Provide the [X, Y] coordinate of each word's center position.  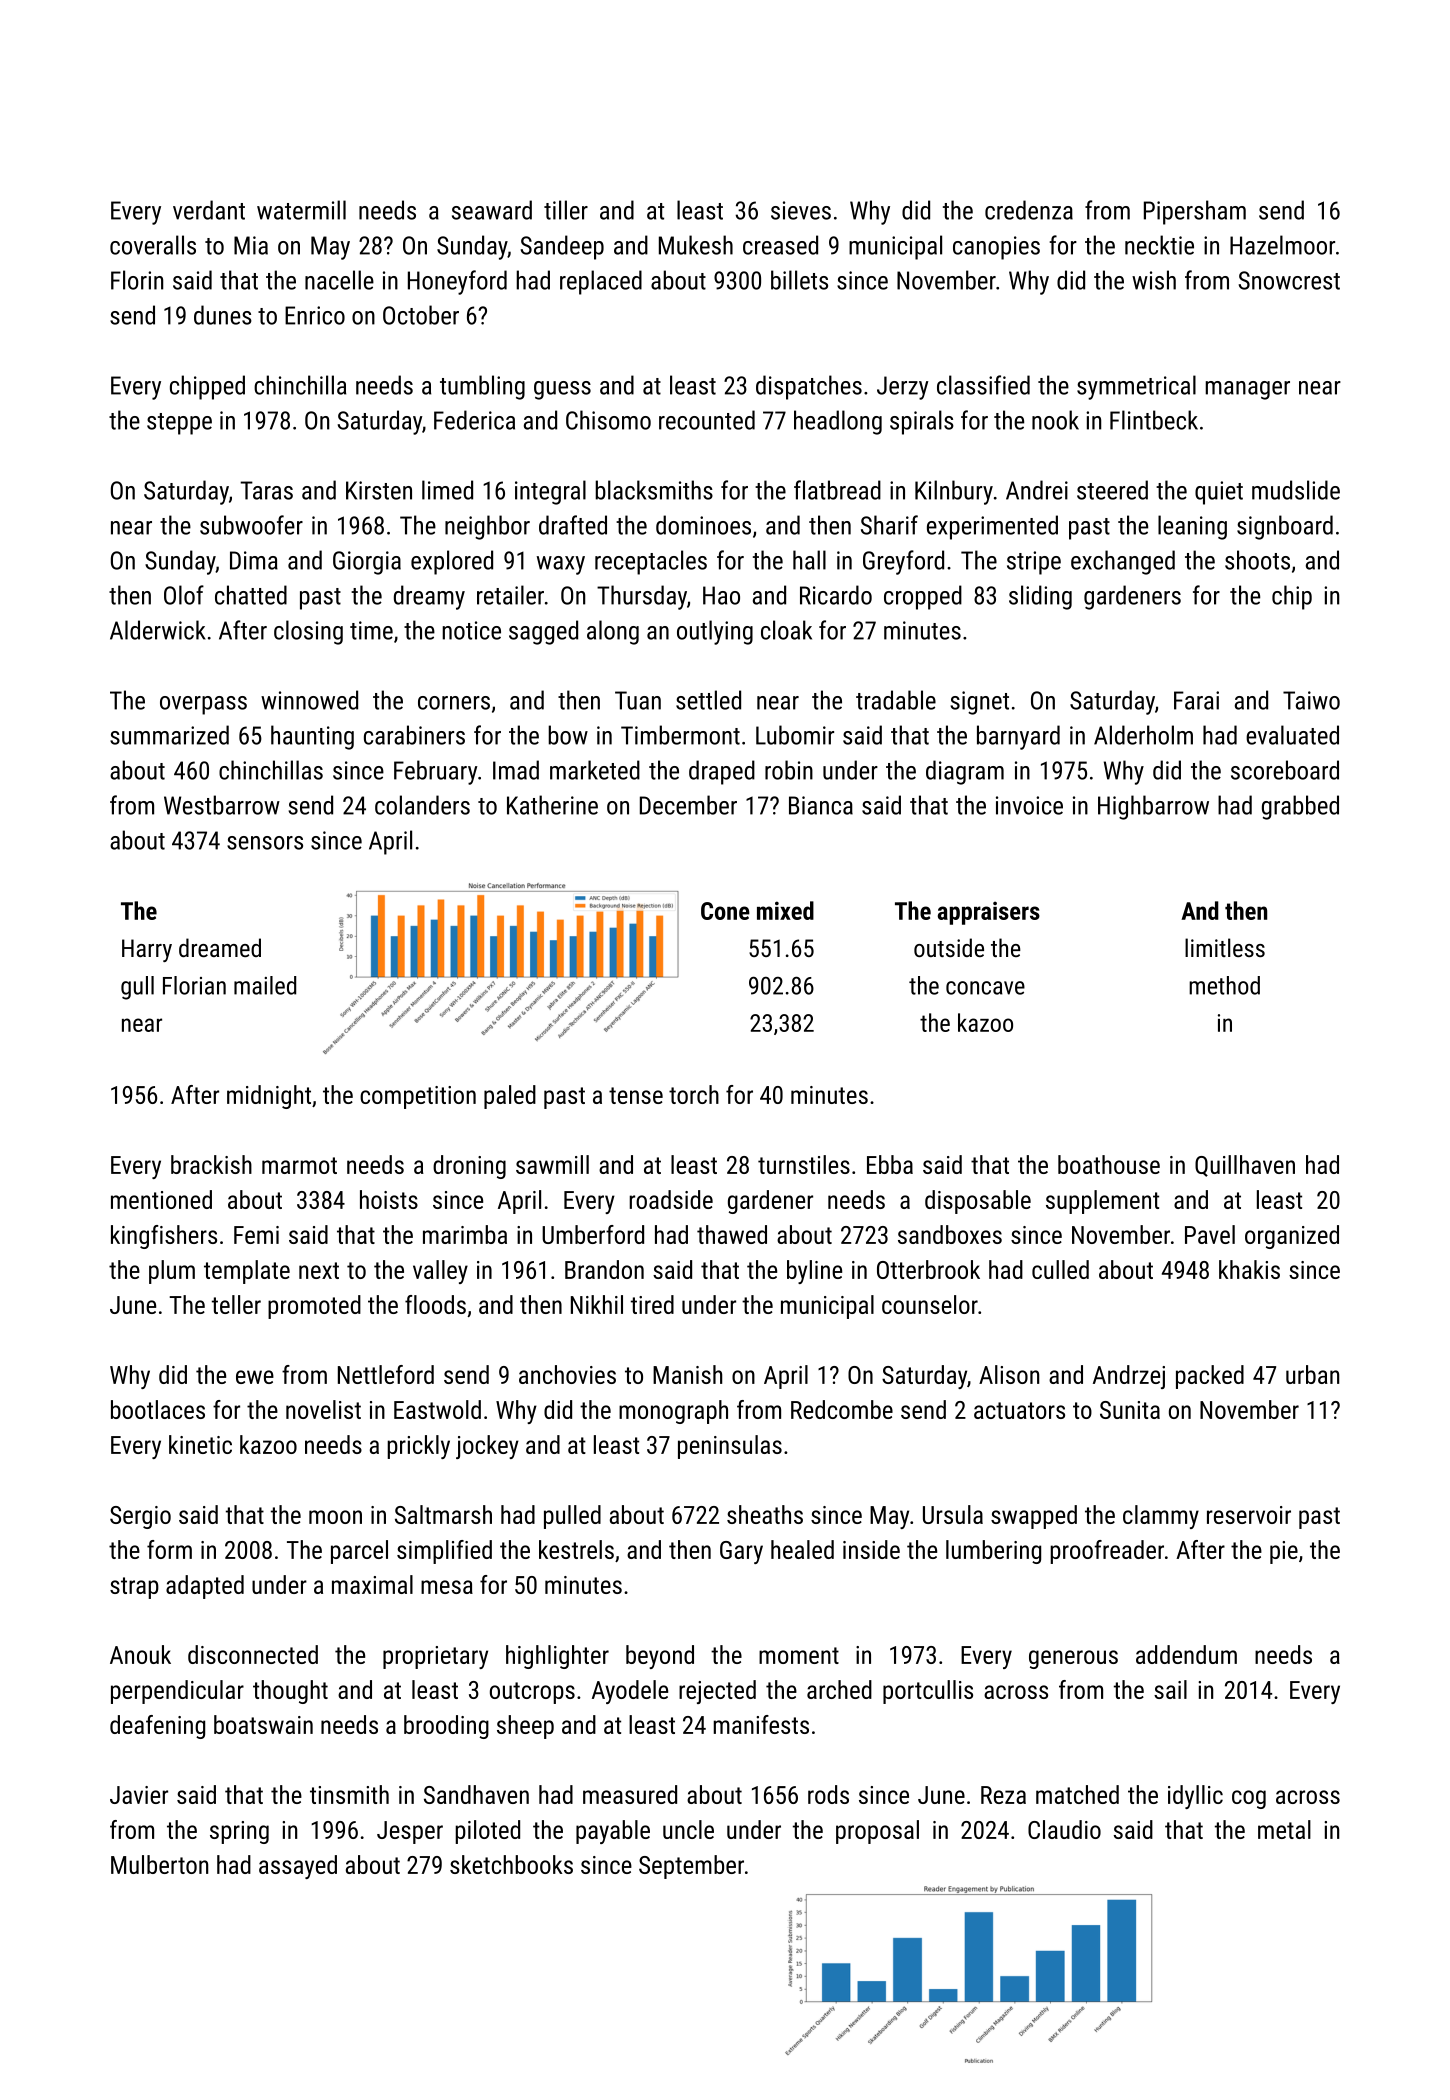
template [247, 1272]
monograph [673, 1412]
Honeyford [457, 282]
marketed [595, 770]
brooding [446, 1727]
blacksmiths [654, 490]
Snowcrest [1289, 280]
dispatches [809, 387]
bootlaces [158, 1409]
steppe [179, 424]
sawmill [552, 1164]
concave [985, 988]
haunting [312, 737]
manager [1248, 390]
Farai [1196, 700]
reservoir [1249, 1515]
